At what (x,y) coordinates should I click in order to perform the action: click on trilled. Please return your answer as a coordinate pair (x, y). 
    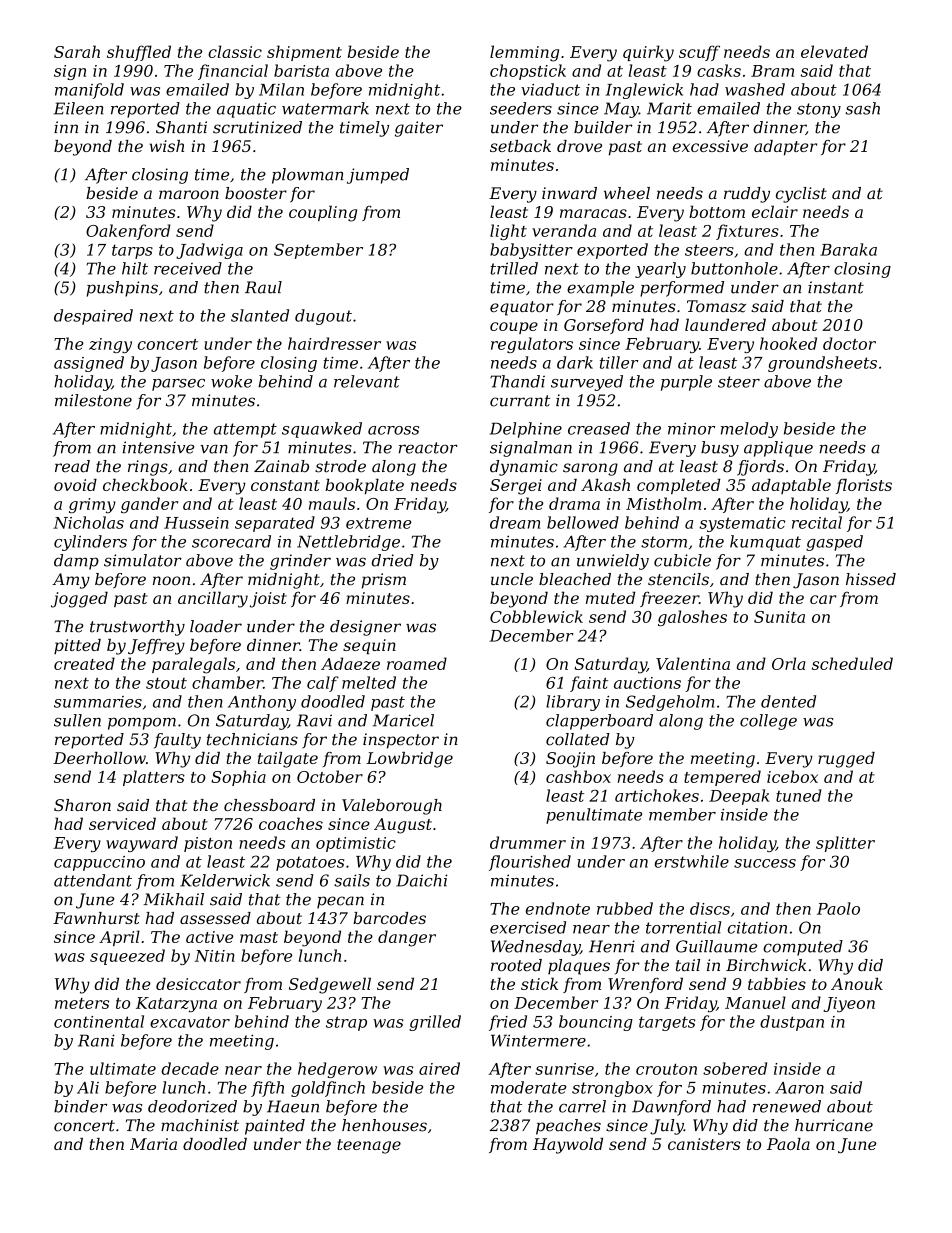
    Looking at the image, I should click on (514, 268).
